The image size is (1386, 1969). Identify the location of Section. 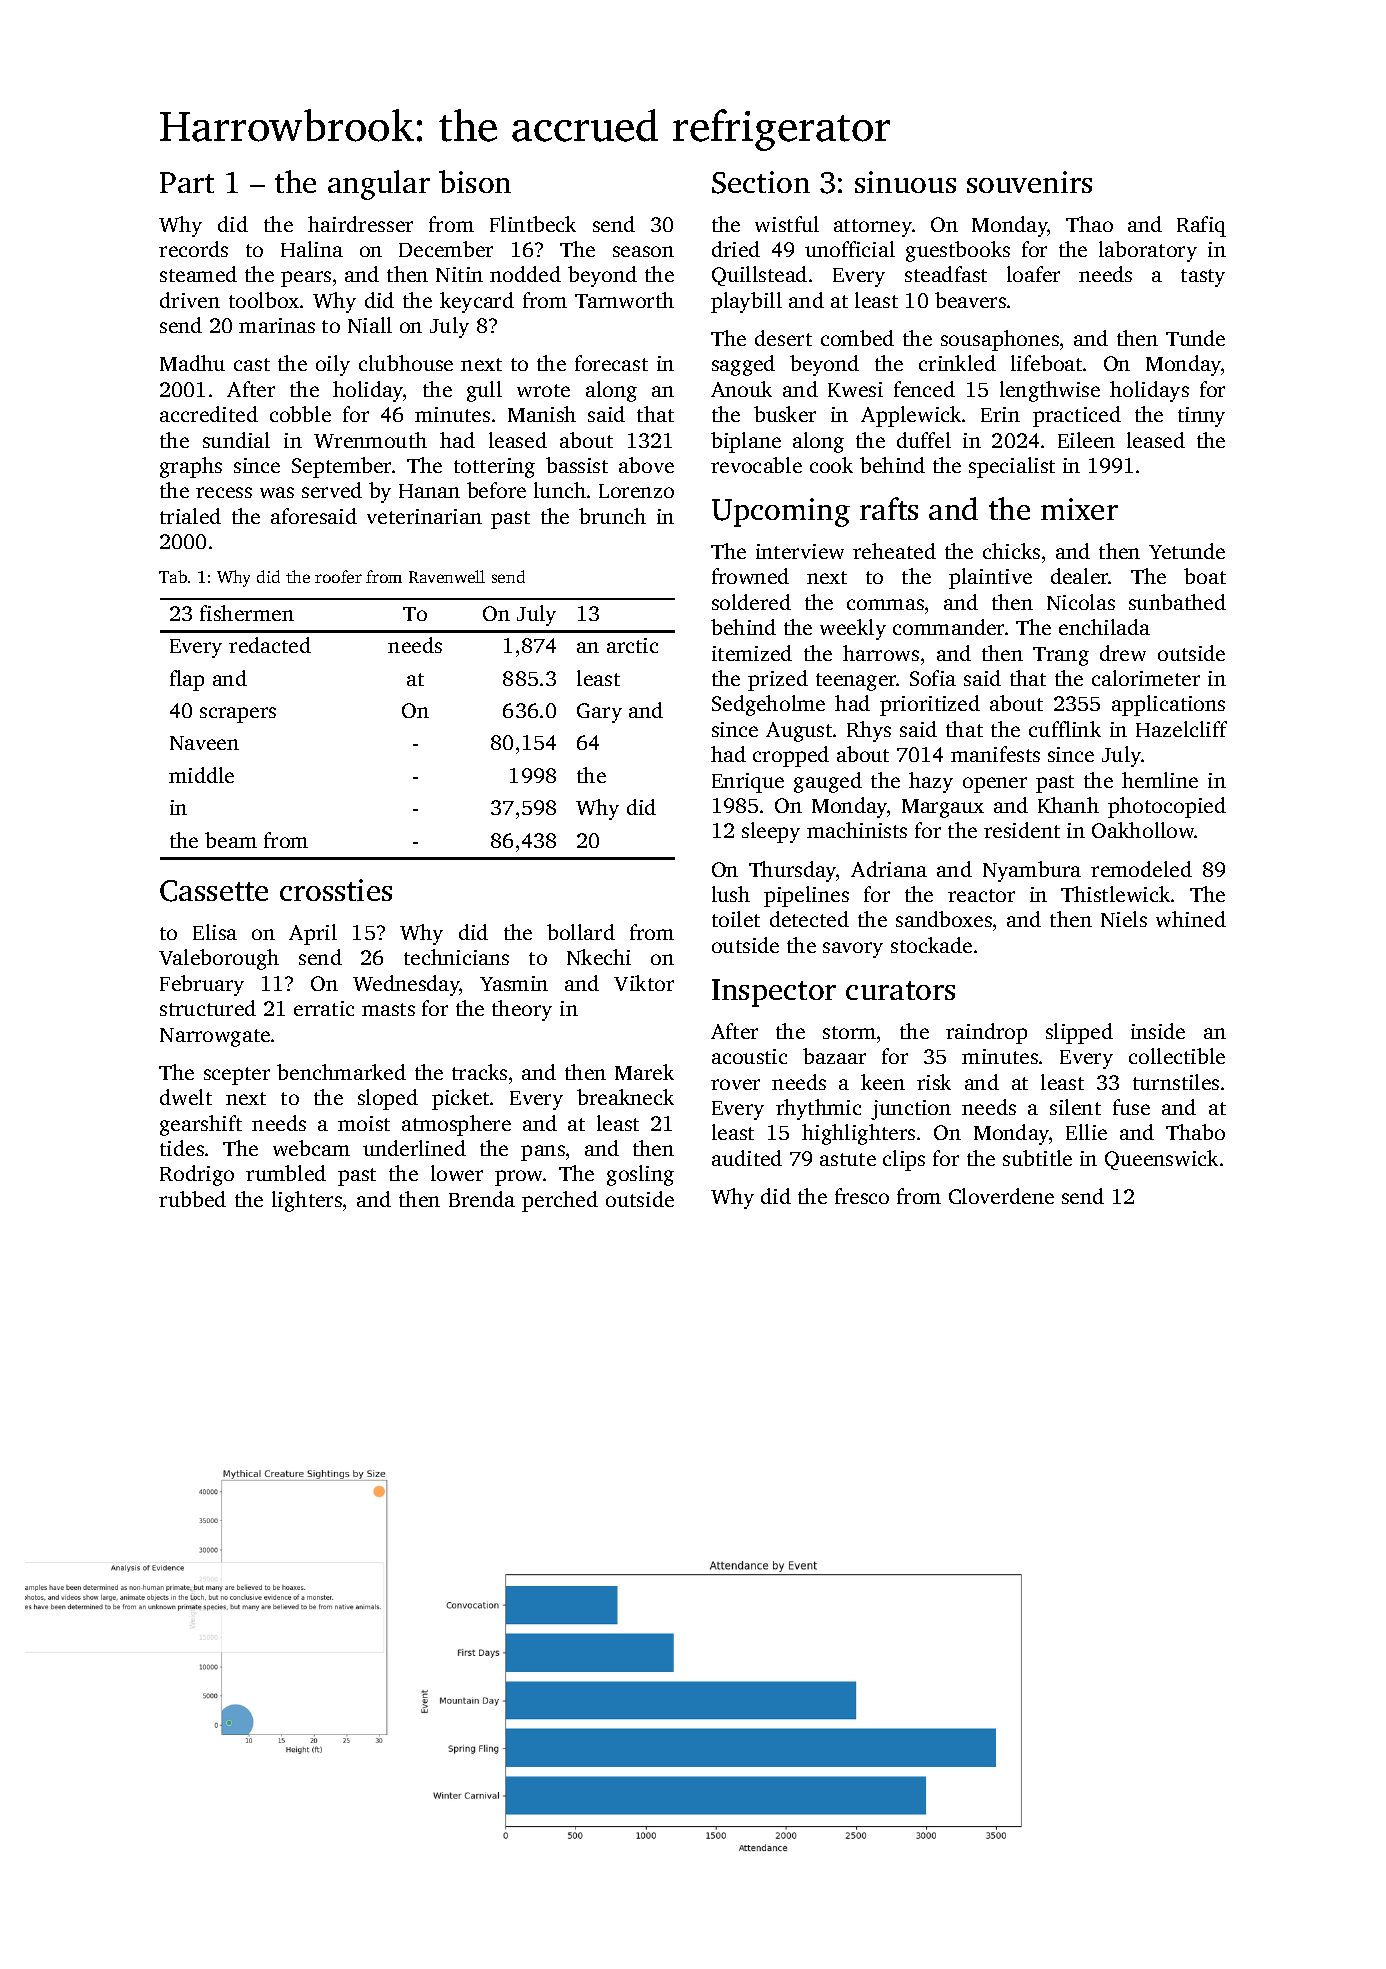
(761, 182).
